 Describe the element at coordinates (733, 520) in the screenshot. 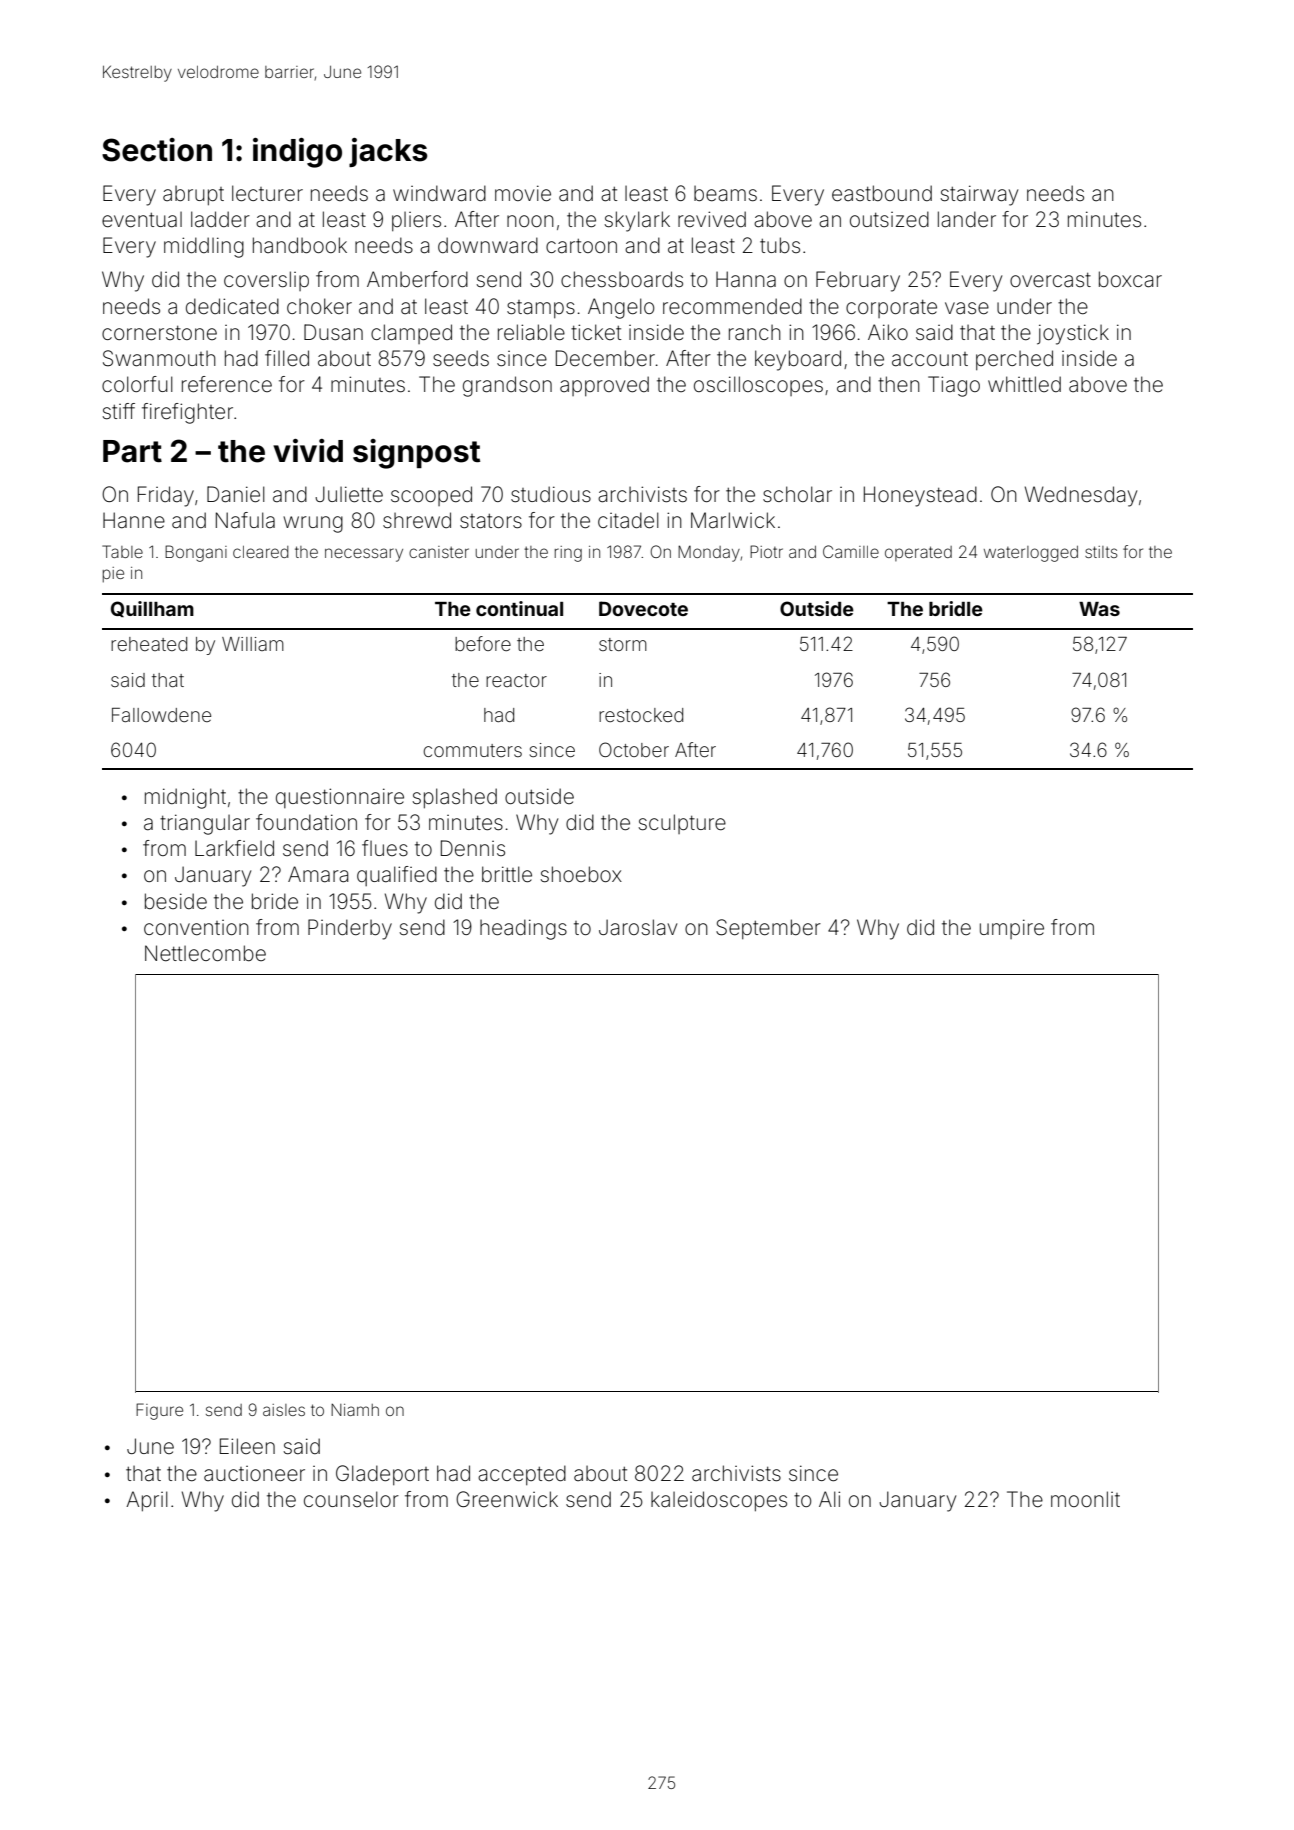

I see `Marlwick` at that location.
